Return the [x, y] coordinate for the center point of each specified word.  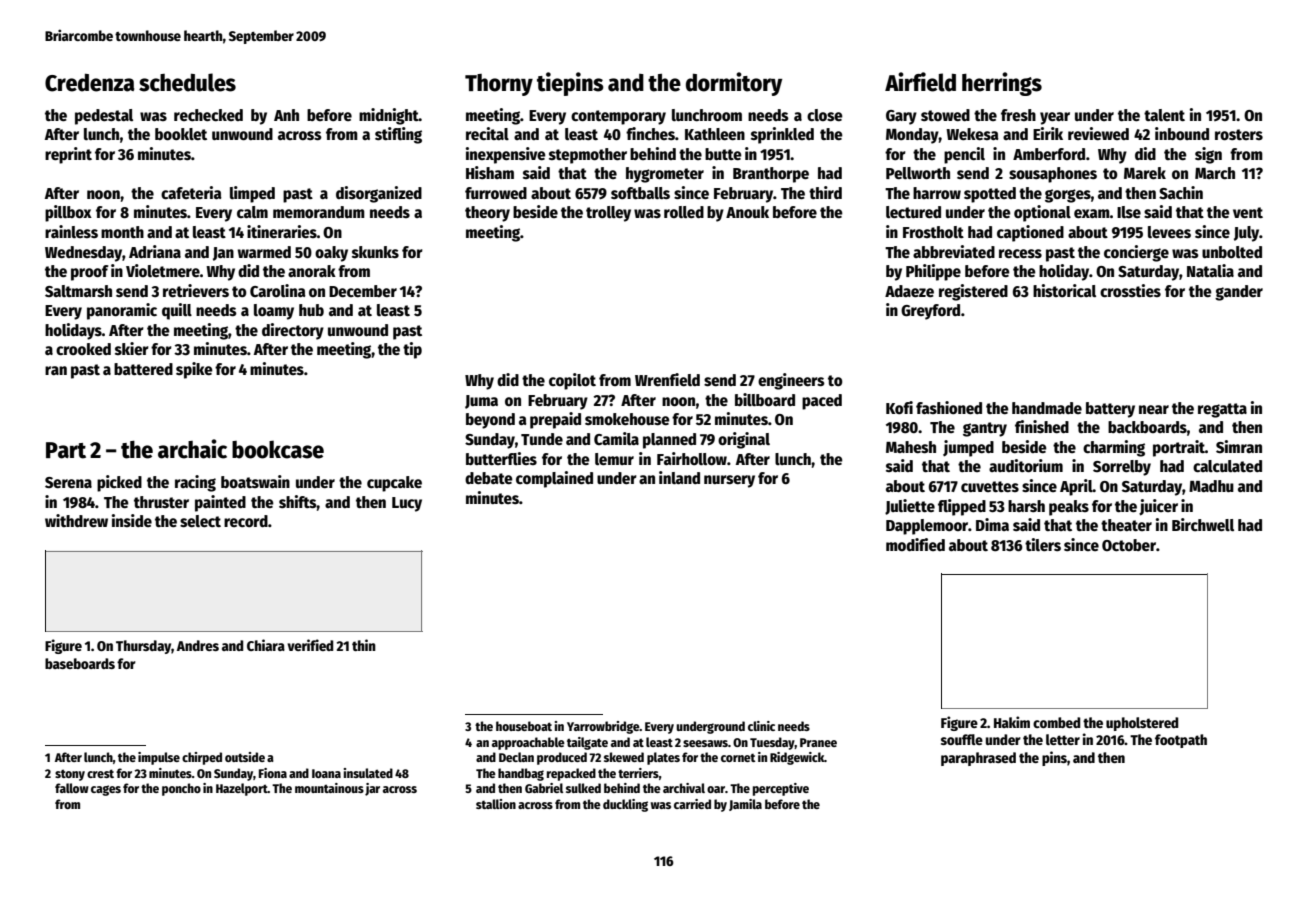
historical [1064, 290]
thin [364, 645]
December [363, 291]
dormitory [734, 84]
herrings [1002, 84]
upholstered [1142, 724]
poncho [181, 789]
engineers [791, 381]
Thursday [143, 647]
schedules [187, 82]
